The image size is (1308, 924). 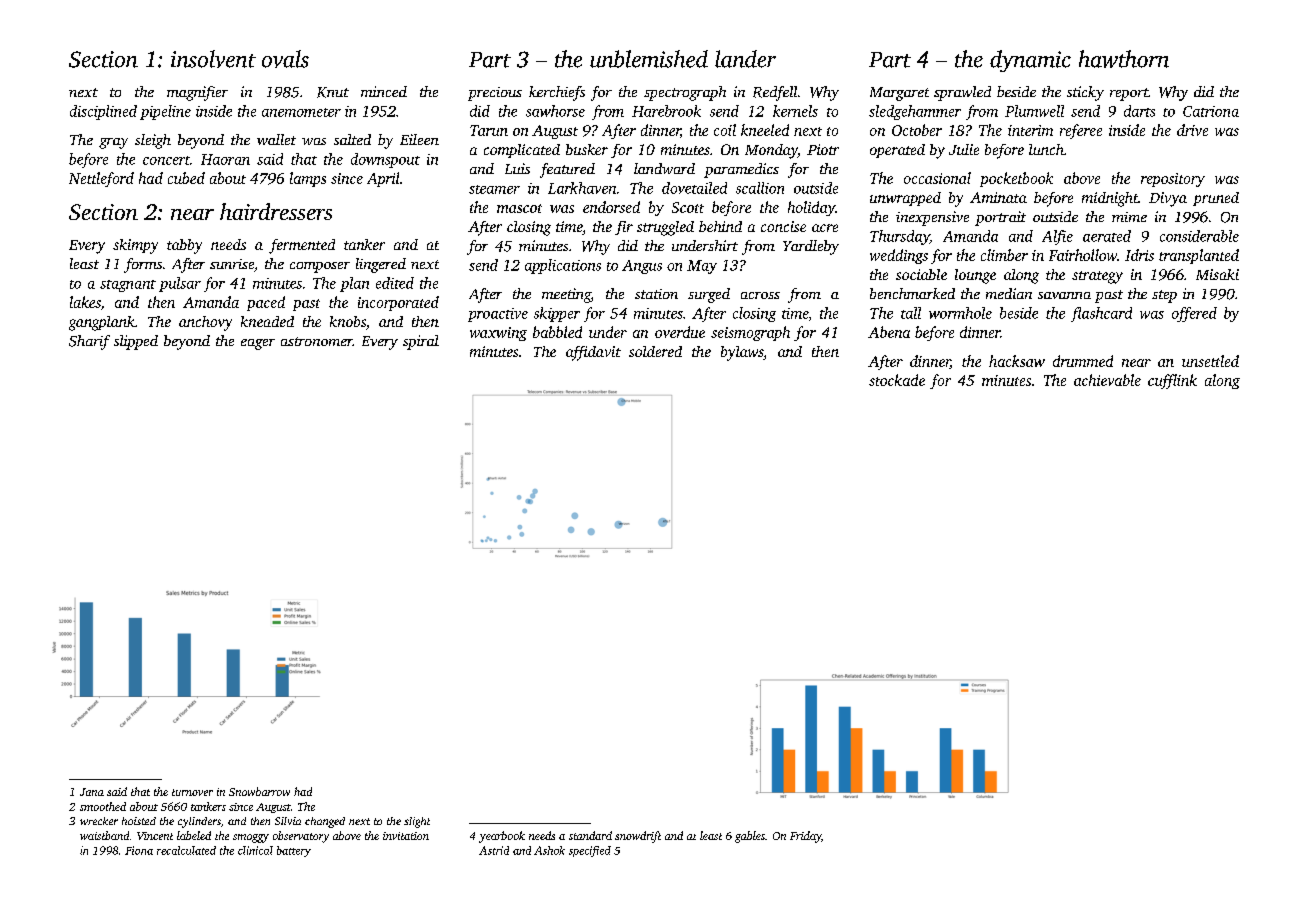 What do you see at coordinates (417, 822) in the screenshot?
I see `slight` at bounding box center [417, 822].
